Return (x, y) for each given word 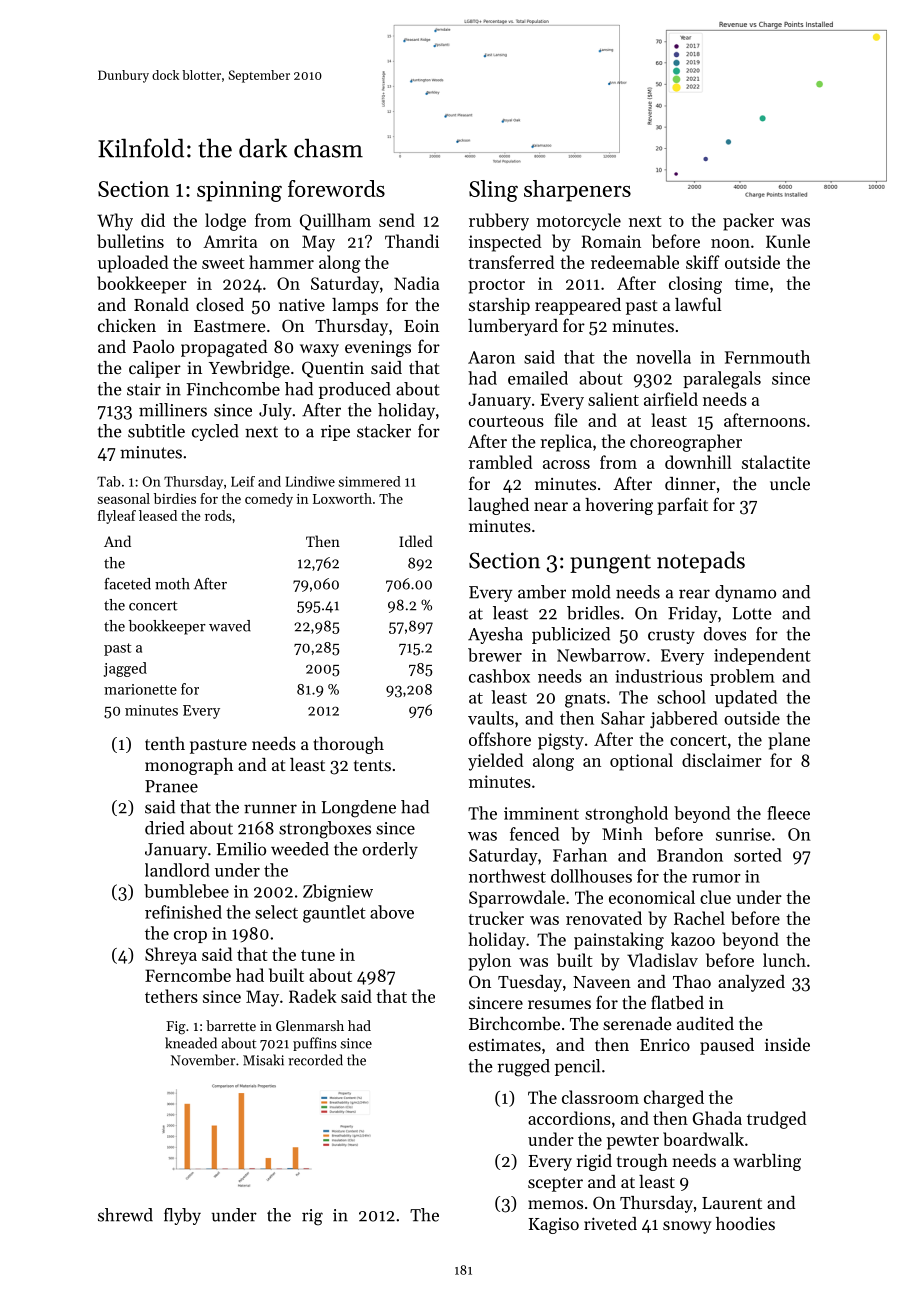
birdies (175, 498)
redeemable (635, 262)
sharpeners (577, 191)
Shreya (171, 956)
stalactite (776, 462)
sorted (758, 855)
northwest (507, 876)
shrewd (125, 1215)
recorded (315, 1060)
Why (115, 222)
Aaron (491, 357)
